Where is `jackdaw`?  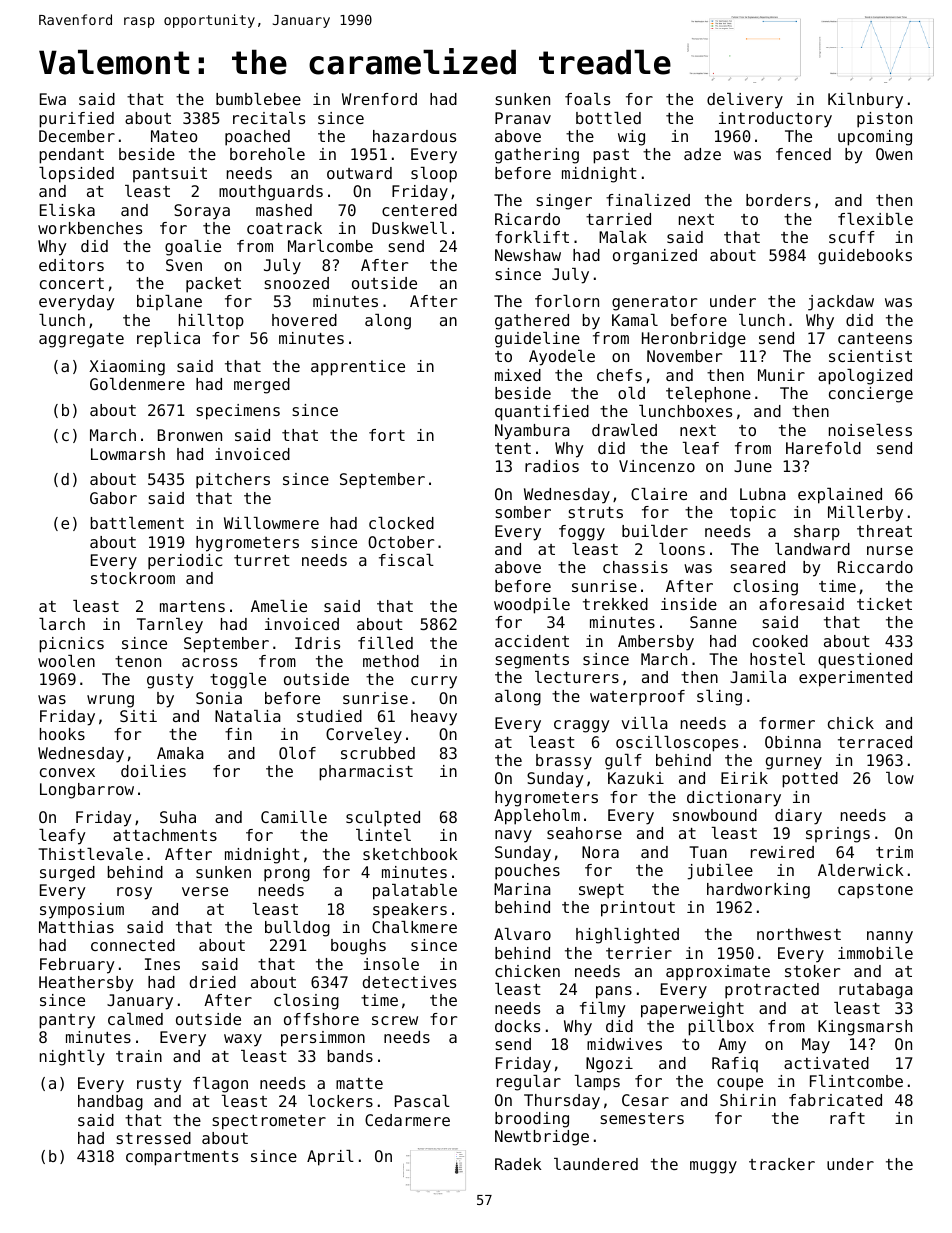
jackdaw is located at coordinates (841, 303).
